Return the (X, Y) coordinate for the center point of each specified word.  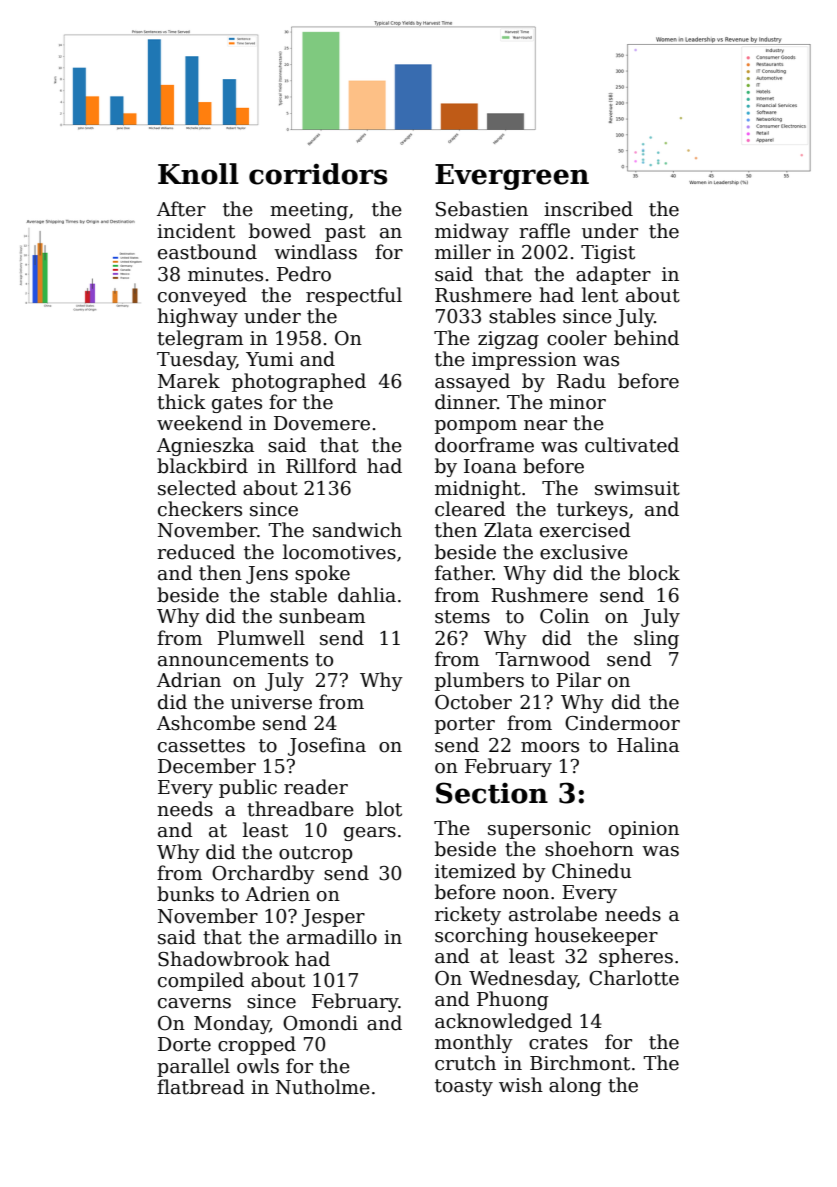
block (654, 573)
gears (370, 834)
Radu (581, 381)
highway (197, 317)
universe (271, 702)
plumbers (479, 681)
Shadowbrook (223, 959)
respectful (354, 296)
